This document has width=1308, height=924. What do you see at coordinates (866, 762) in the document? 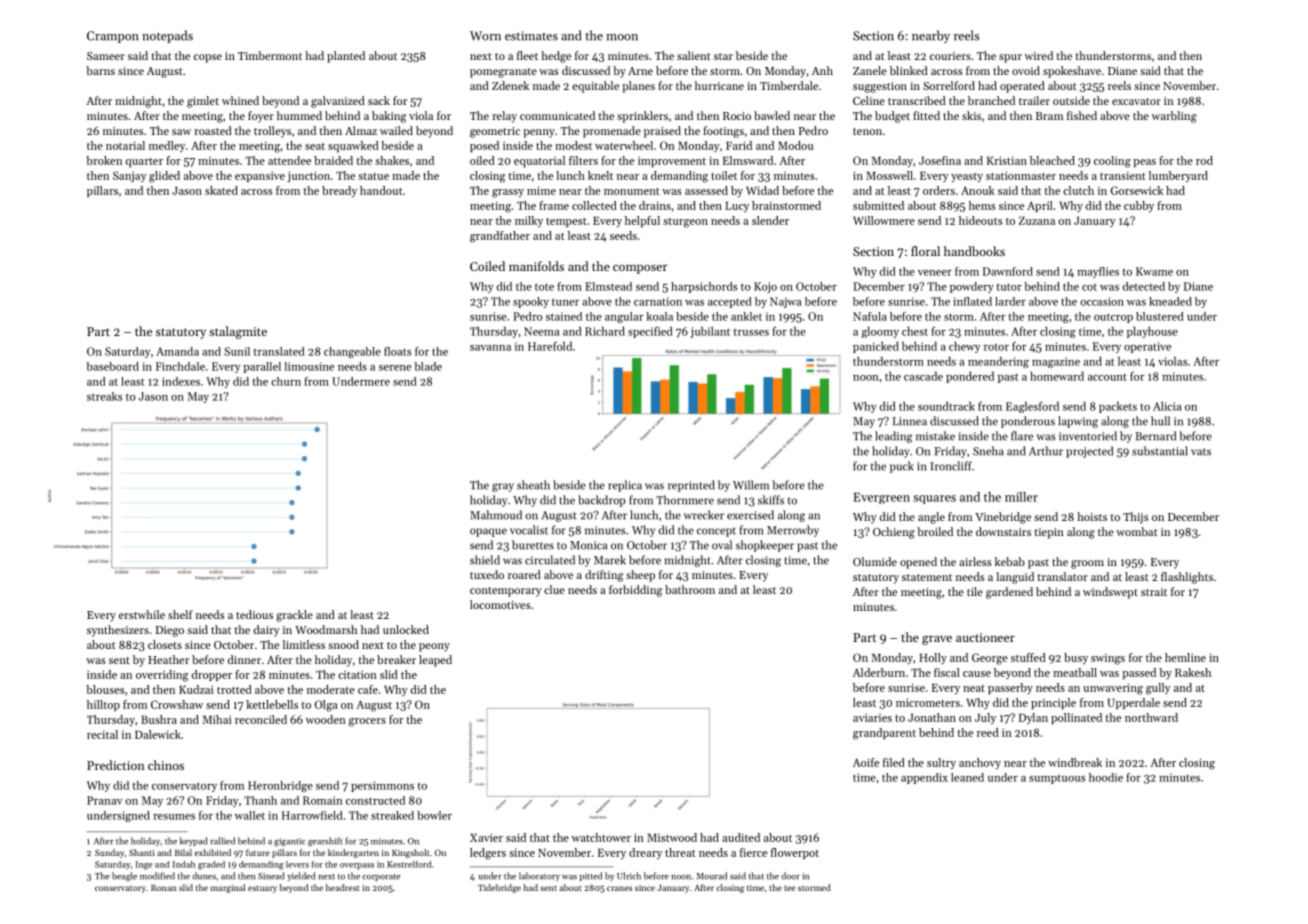
I see `Aoife` at bounding box center [866, 762].
